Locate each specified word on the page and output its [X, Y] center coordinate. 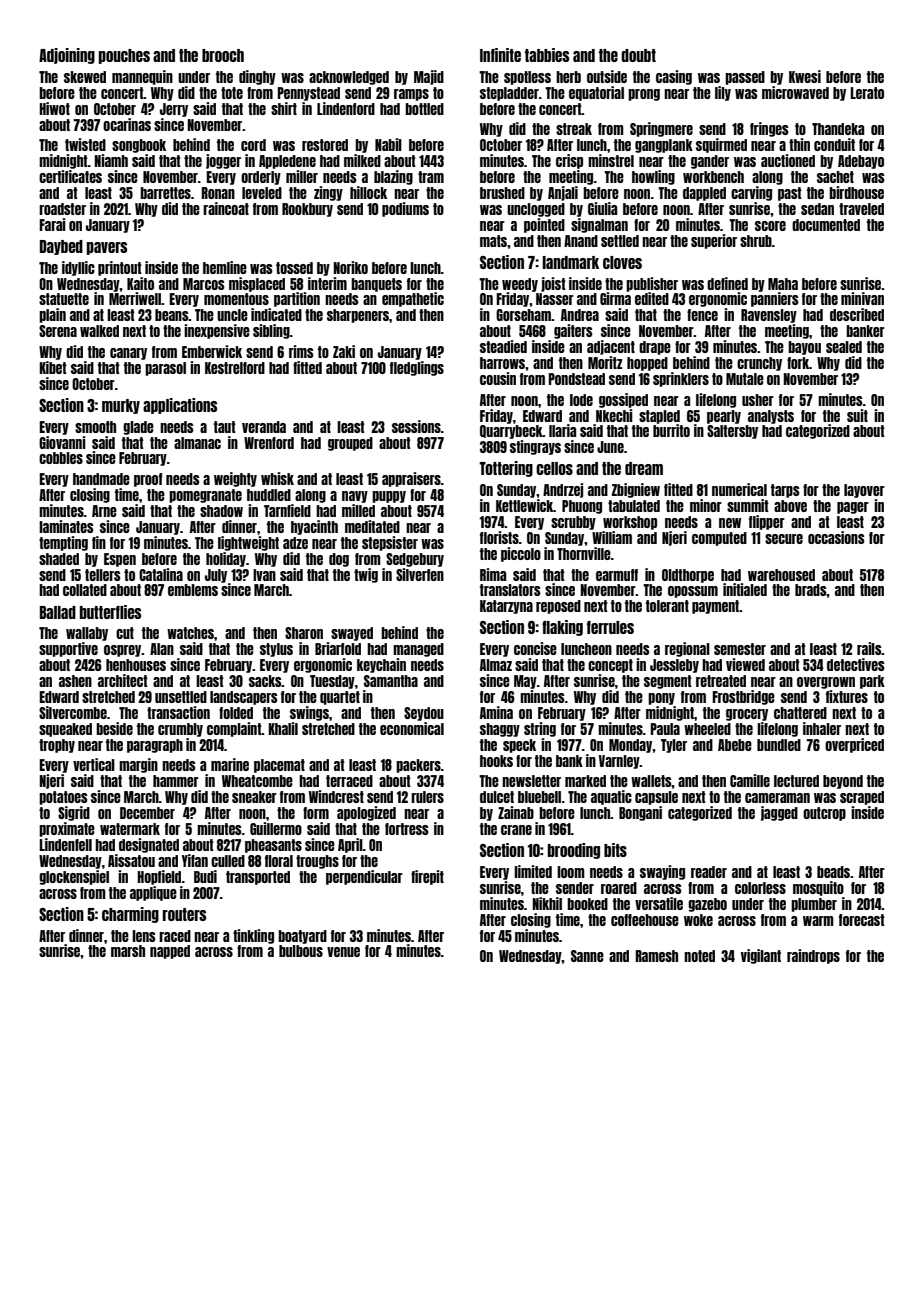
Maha [783, 284]
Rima [493, 574]
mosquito [818, 888]
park [872, 682]
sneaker [254, 797]
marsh [128, 951]
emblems [193, 590]
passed [745, 78]
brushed [502, 193]
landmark [571, 262]
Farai [52, 224]
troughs [317, 862]
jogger [223, 161]
